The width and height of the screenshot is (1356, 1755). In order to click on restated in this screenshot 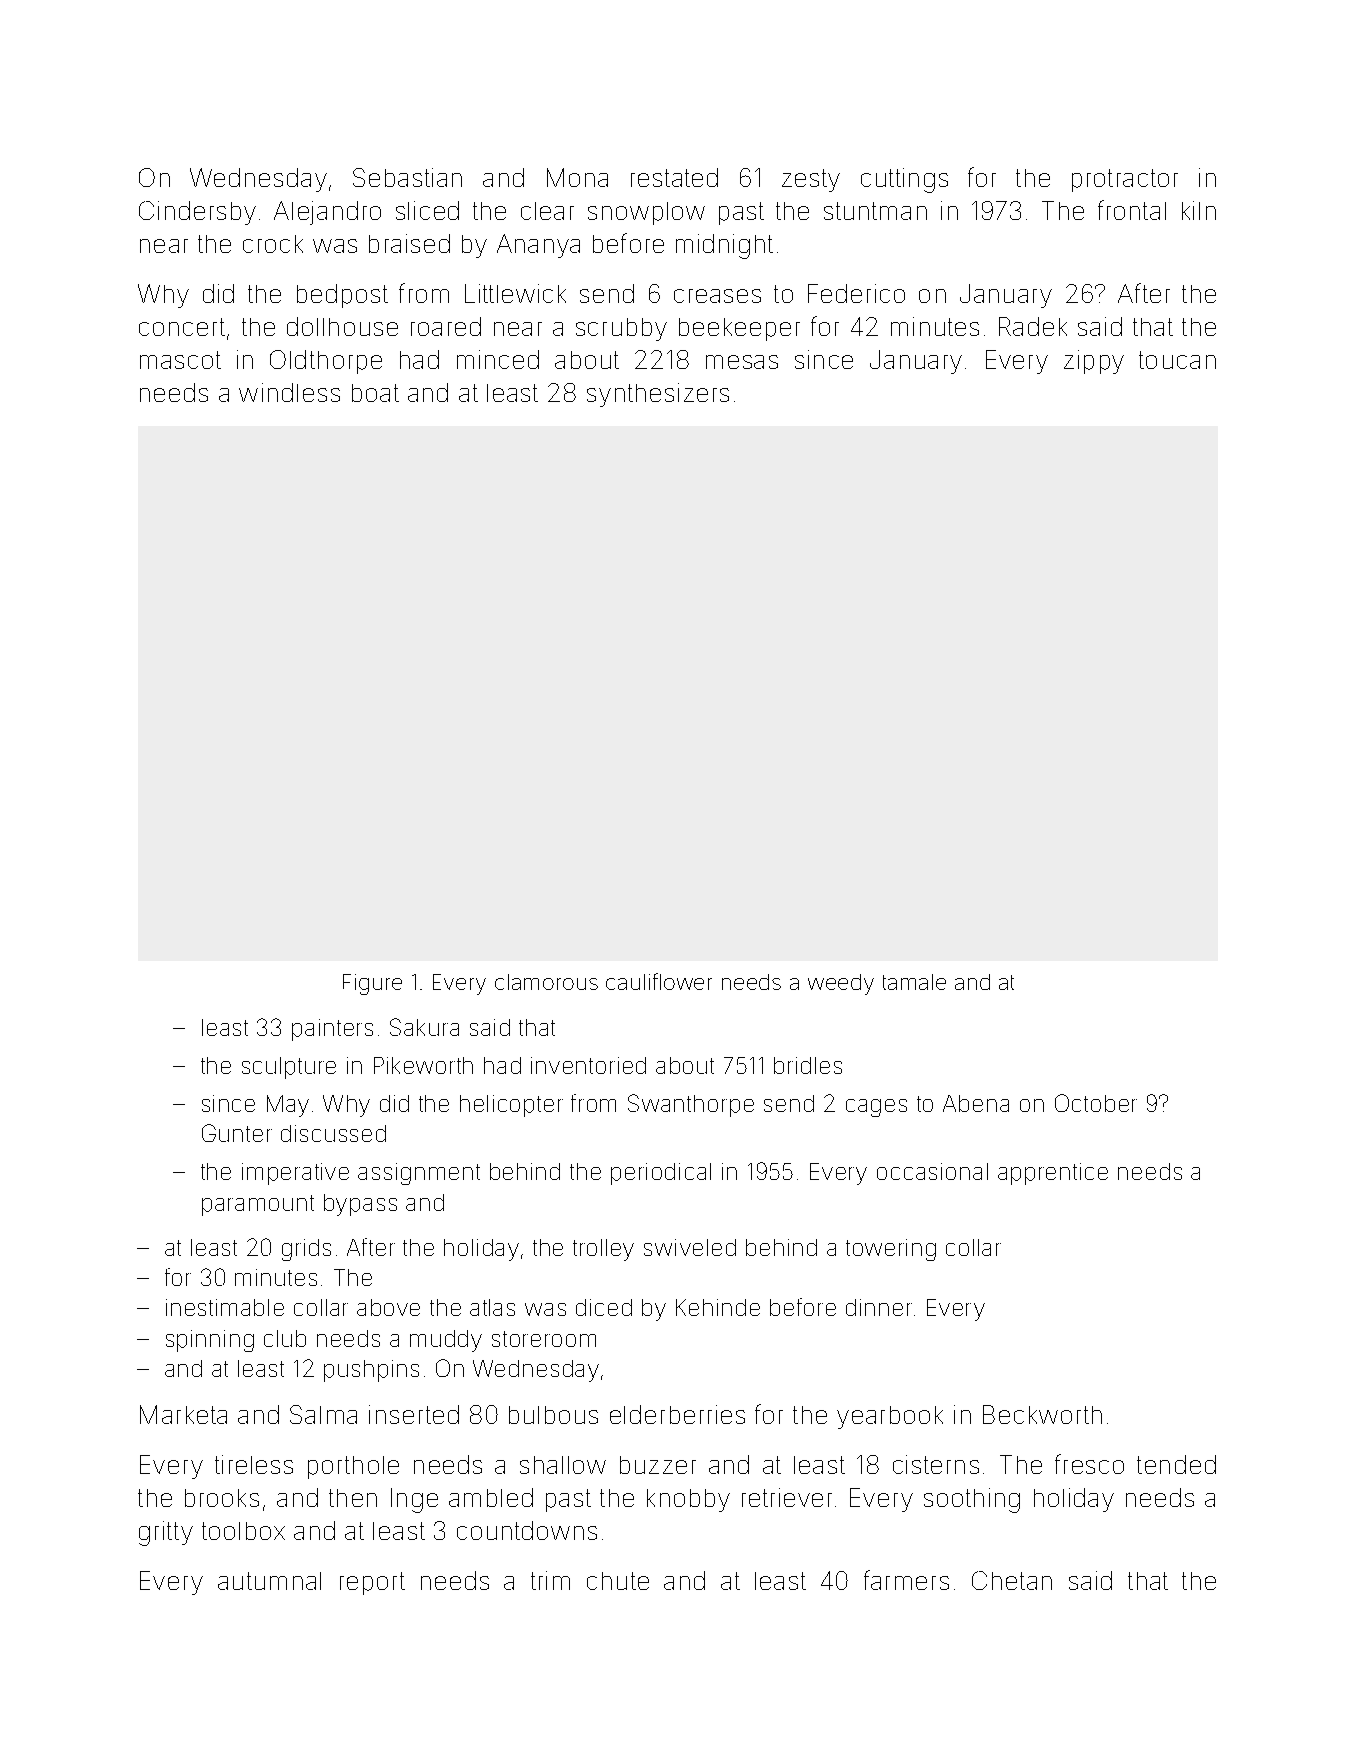, I will do `click(674, 177)`.
